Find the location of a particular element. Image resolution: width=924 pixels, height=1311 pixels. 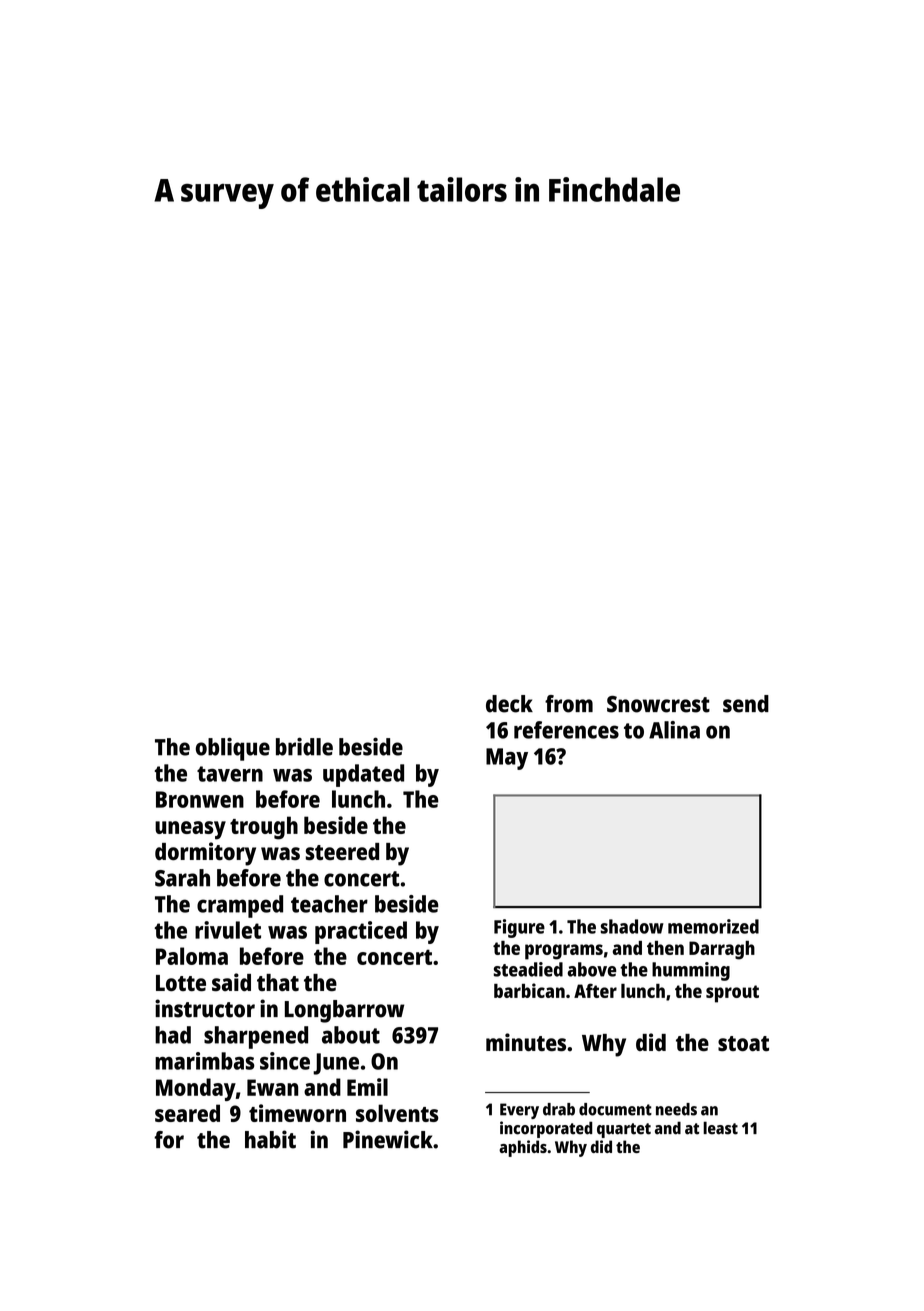

solvents is located at coordinates (397, 1113).
